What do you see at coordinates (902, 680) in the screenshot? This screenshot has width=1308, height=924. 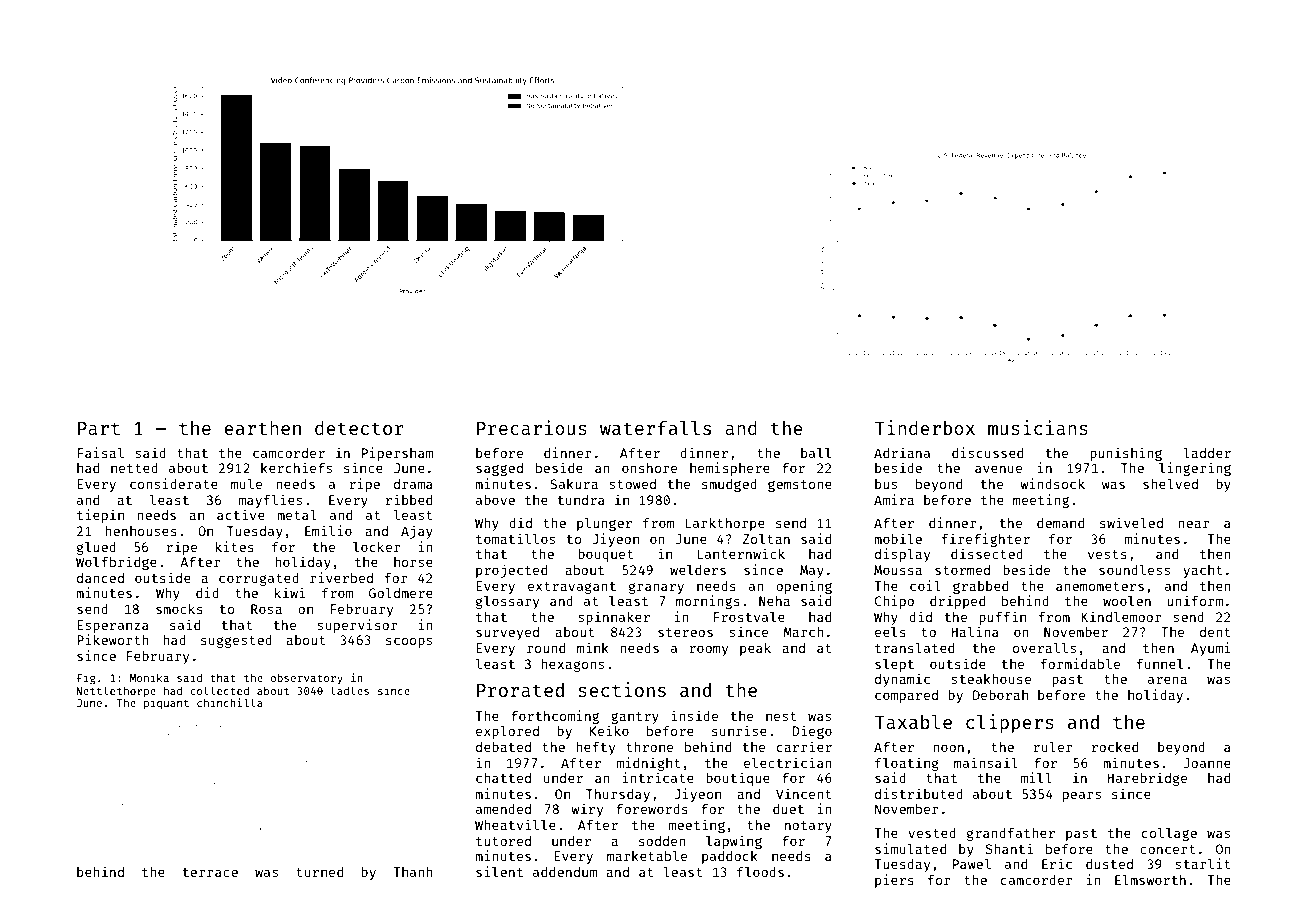 I see `dynamic` at bounding box center [902, 680].
